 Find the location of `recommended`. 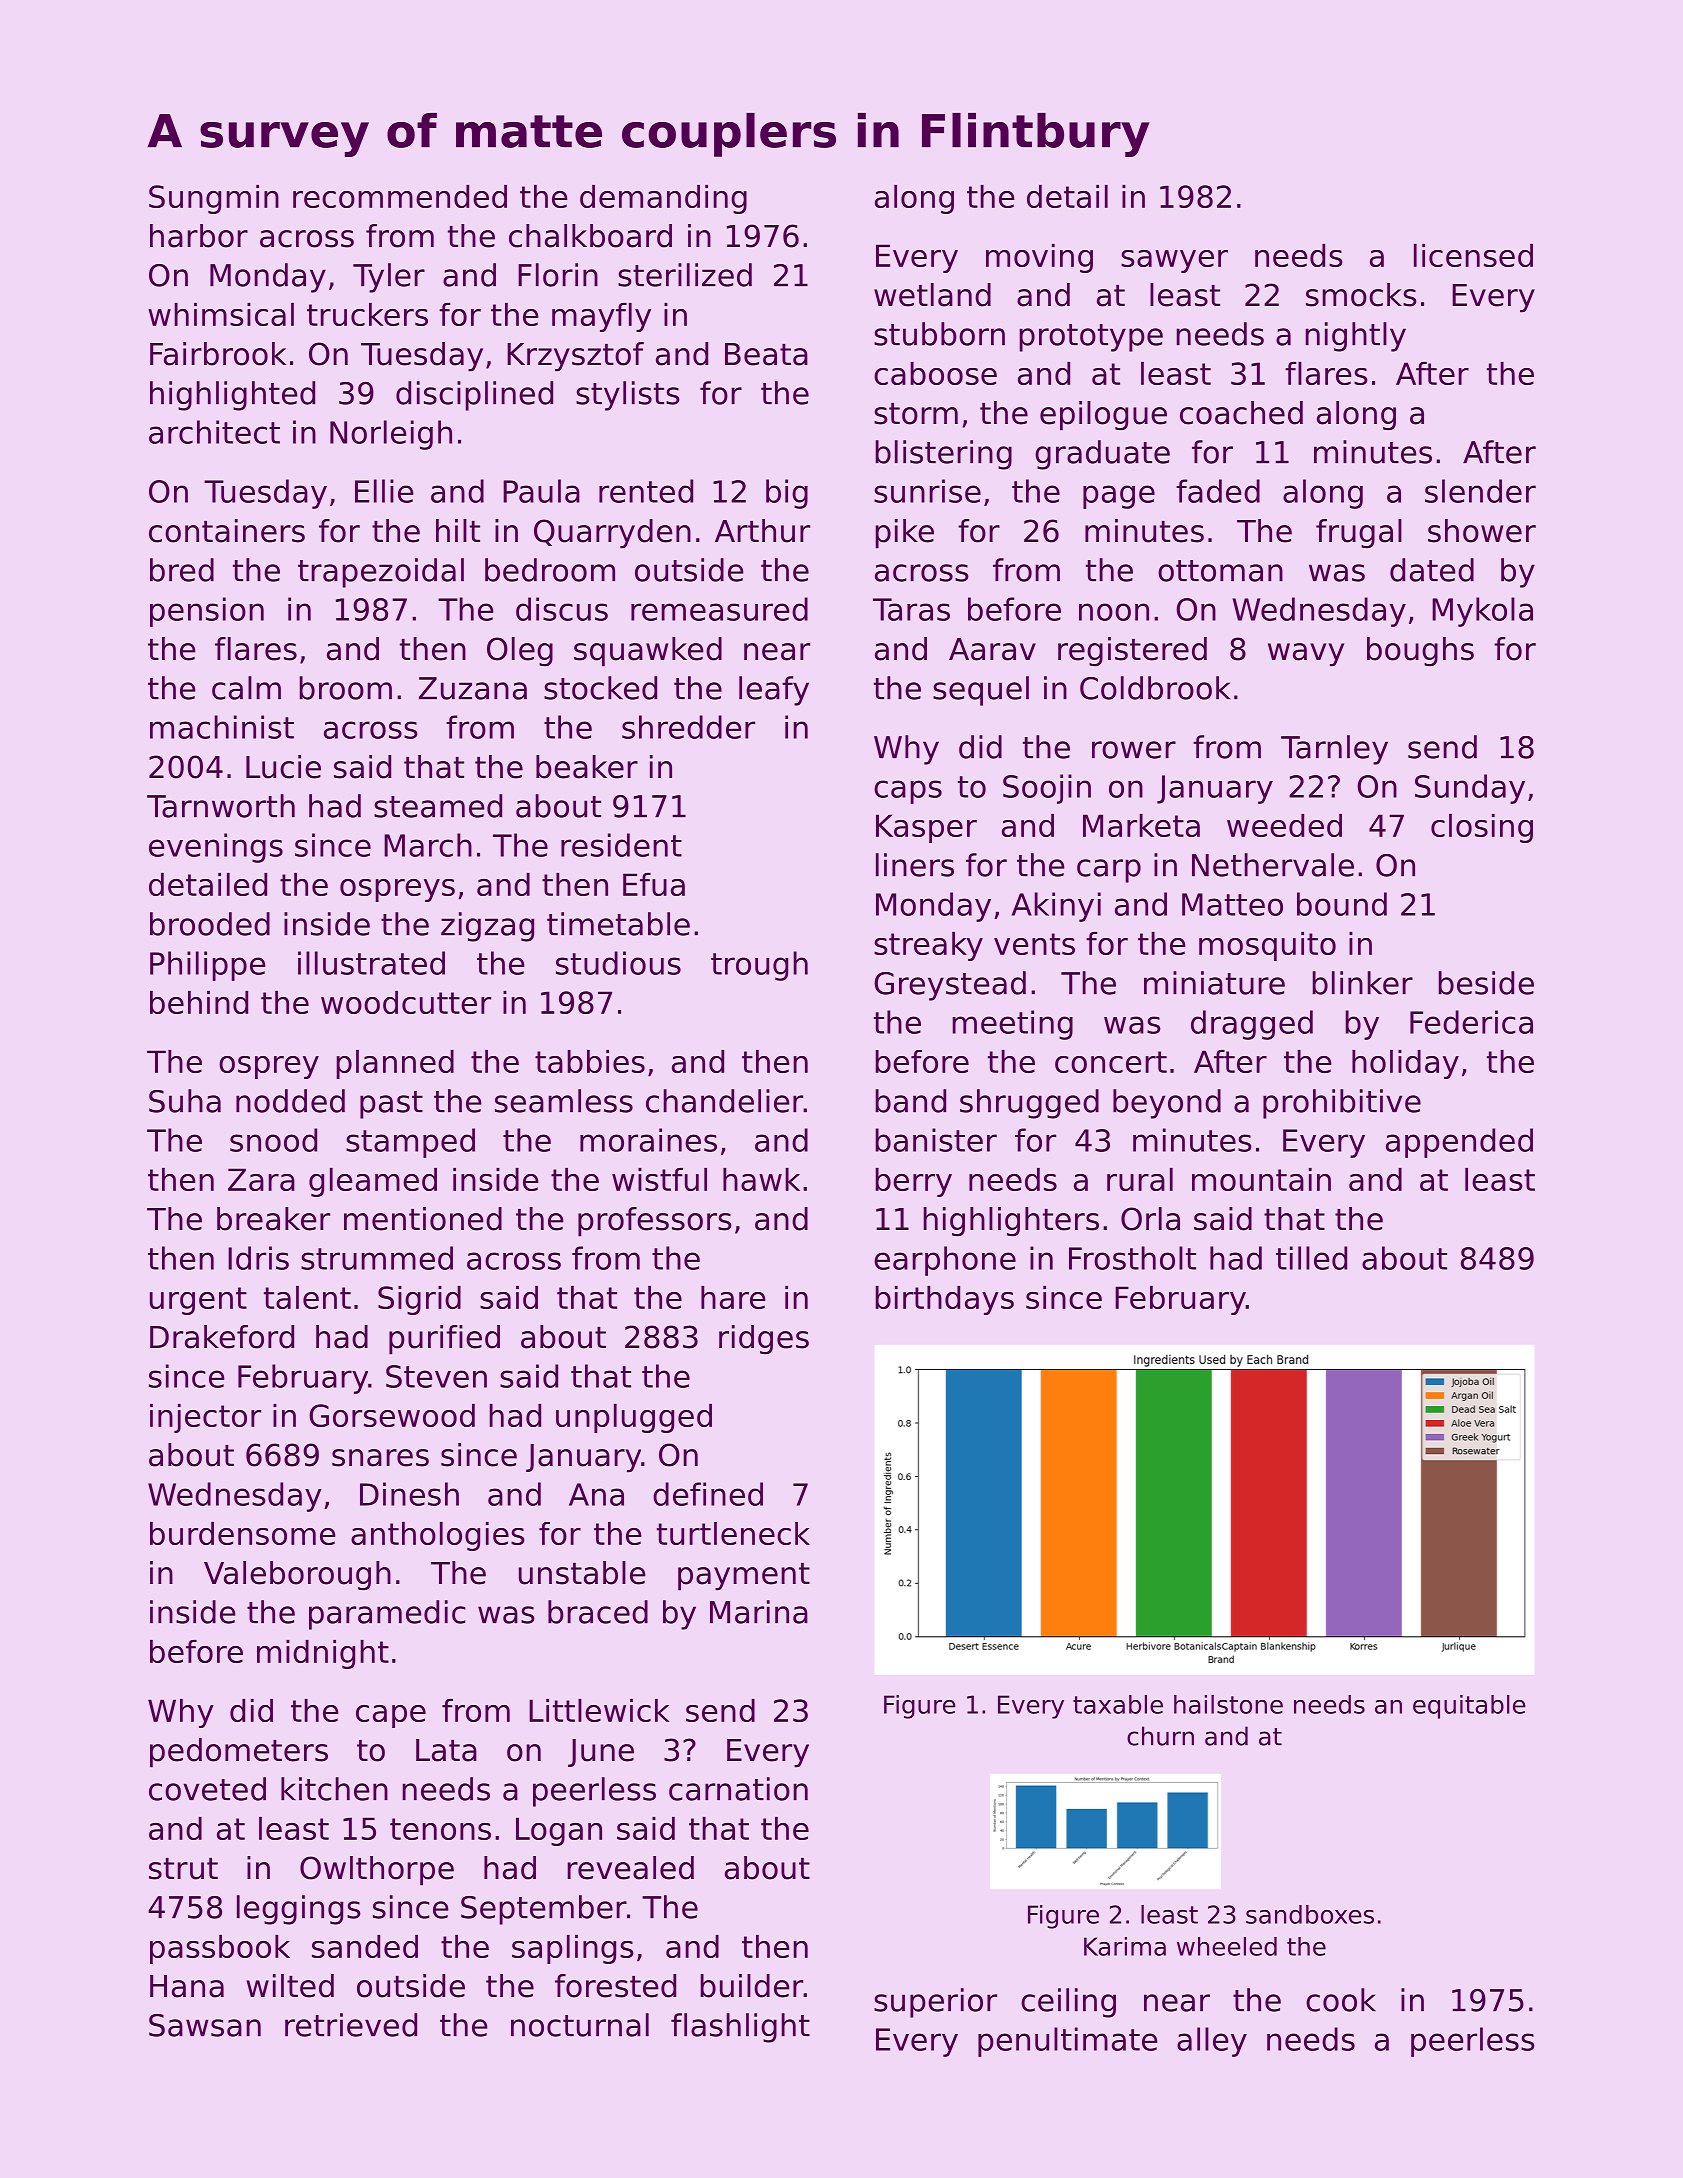

recommended is located at coordinates (400, 196).
